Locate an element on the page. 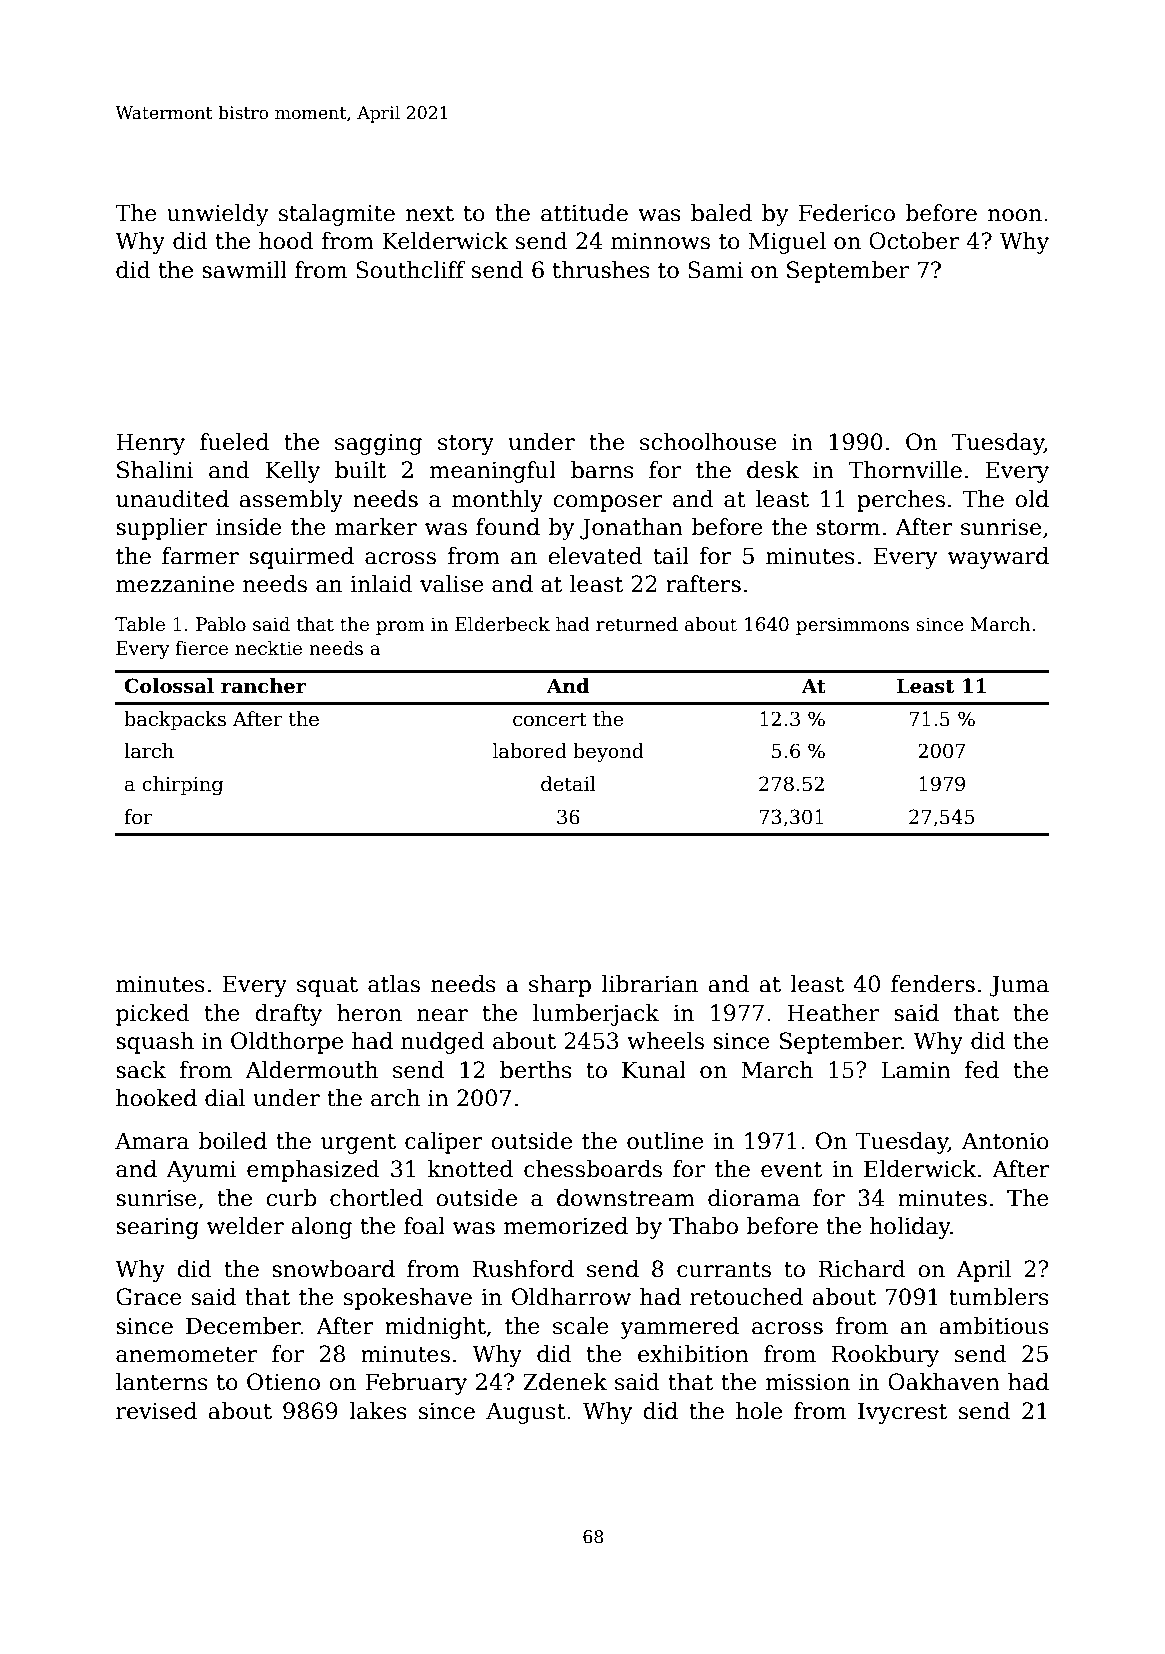 The height and width of the image is (1654, 1165). concert is located at coordinates (549, 720).
